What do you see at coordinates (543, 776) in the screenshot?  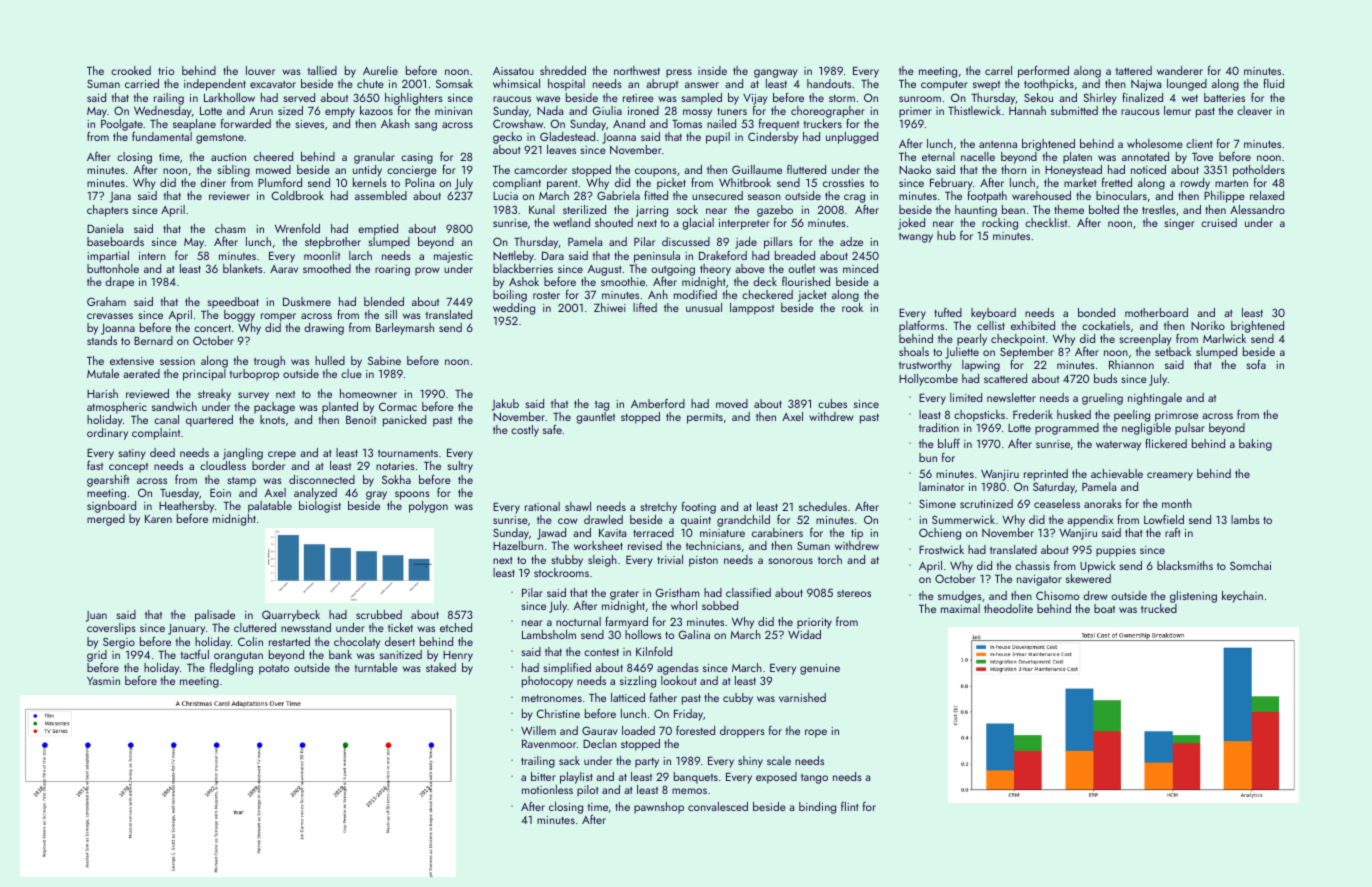 I see `bitter` at bounding box center [543, 776].
